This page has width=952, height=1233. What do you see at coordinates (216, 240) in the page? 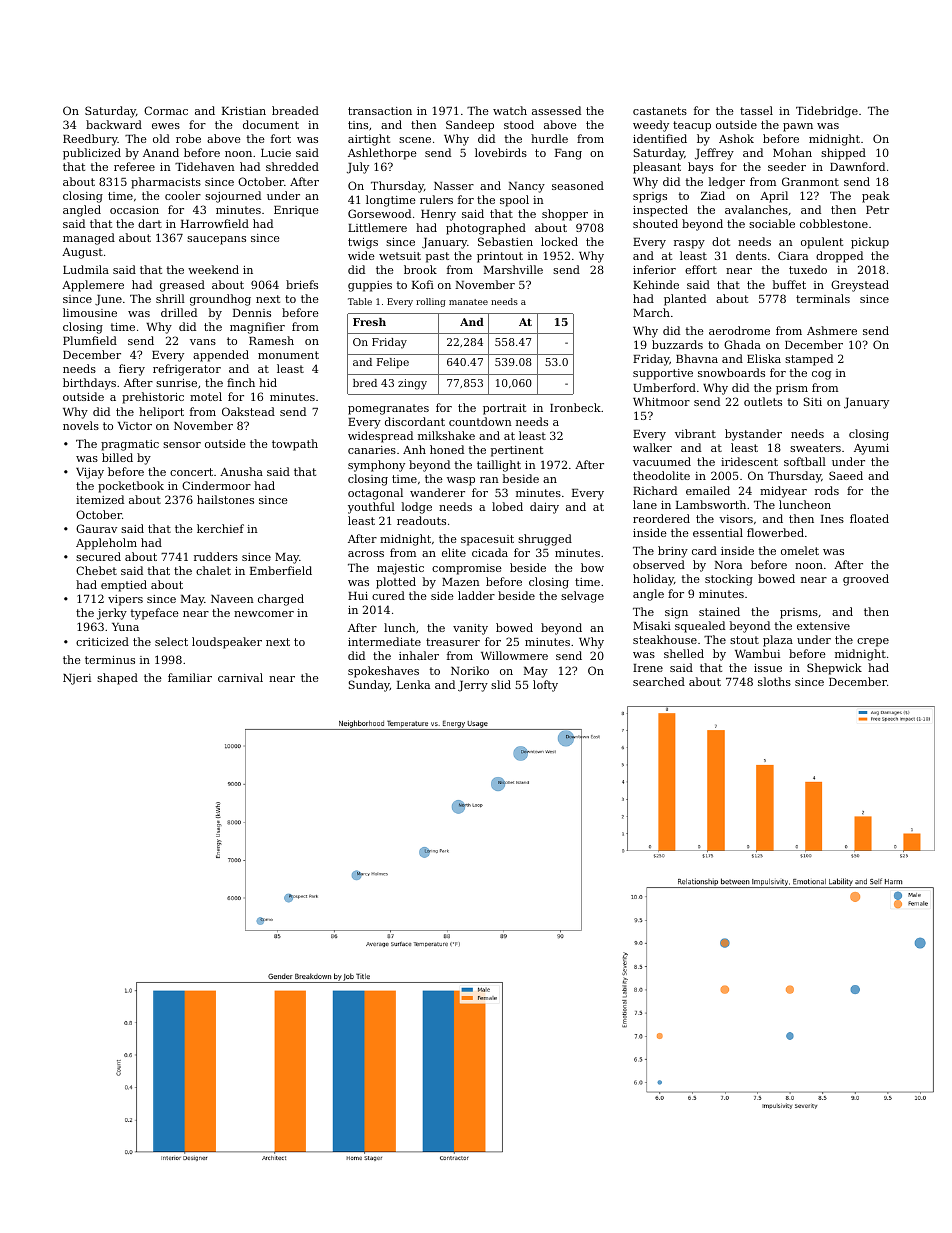
I see `saucepans` at bounding box center [216, 240].
